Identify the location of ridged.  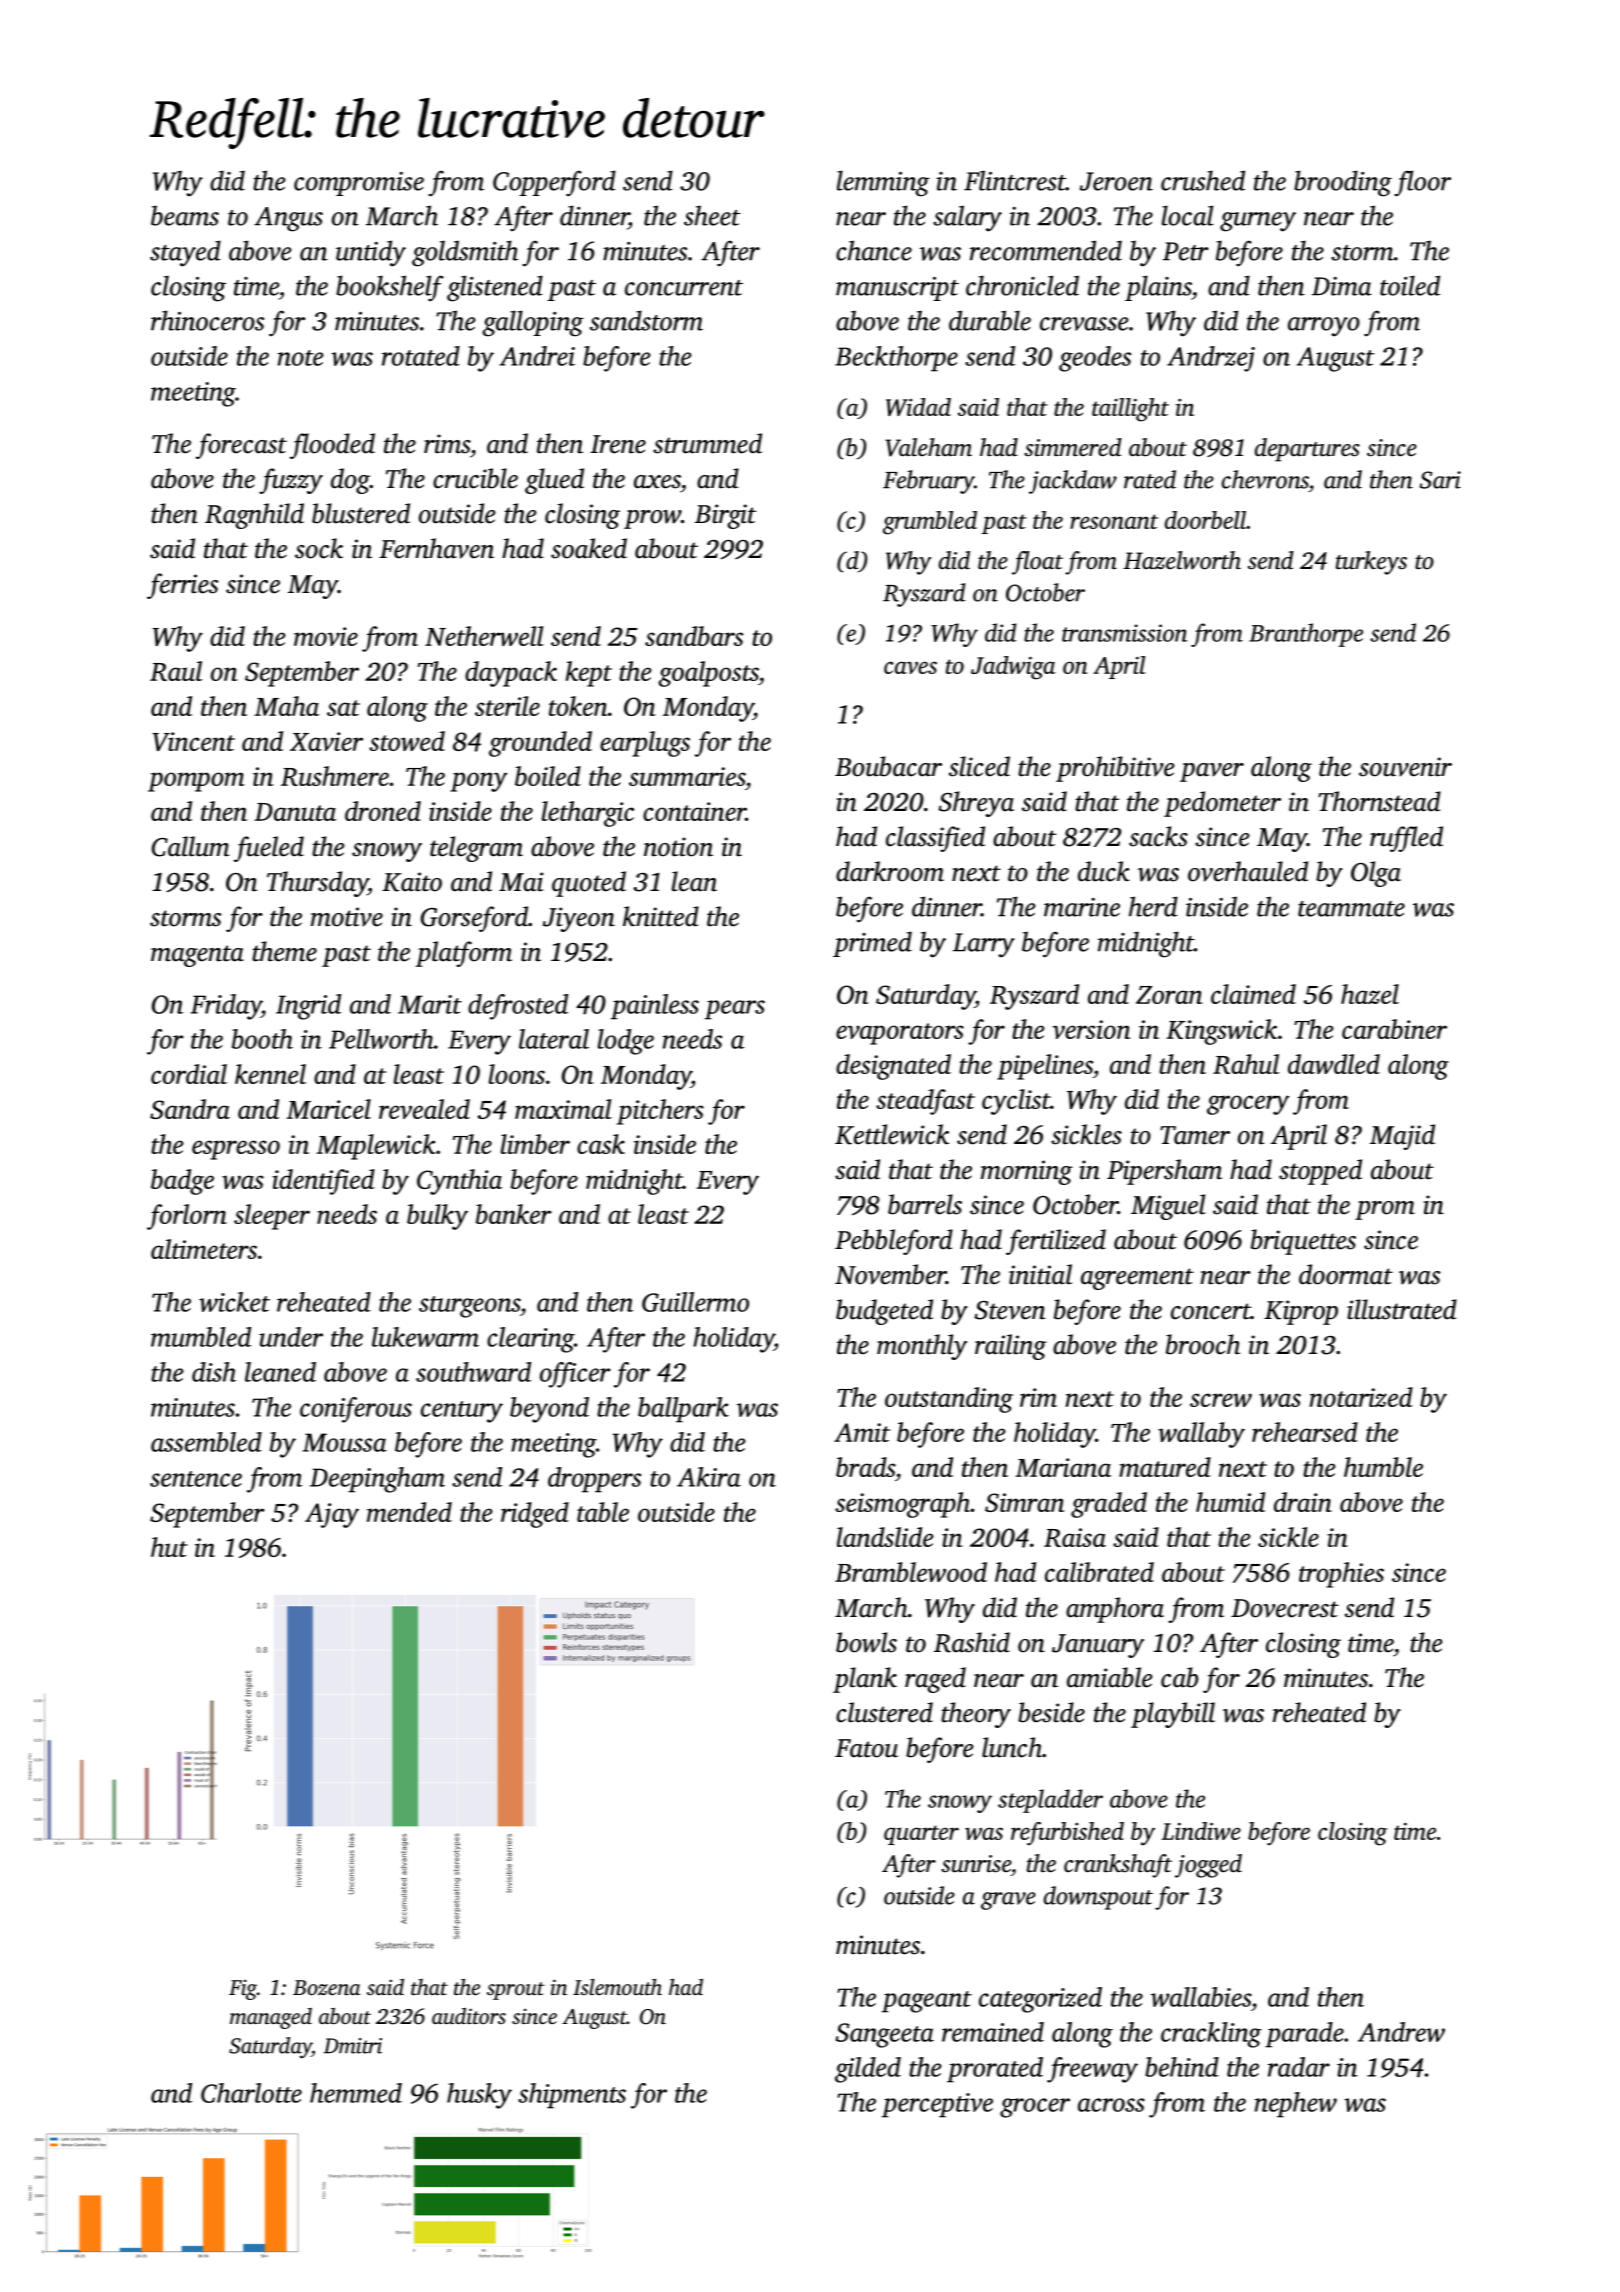
(535, 1515).
